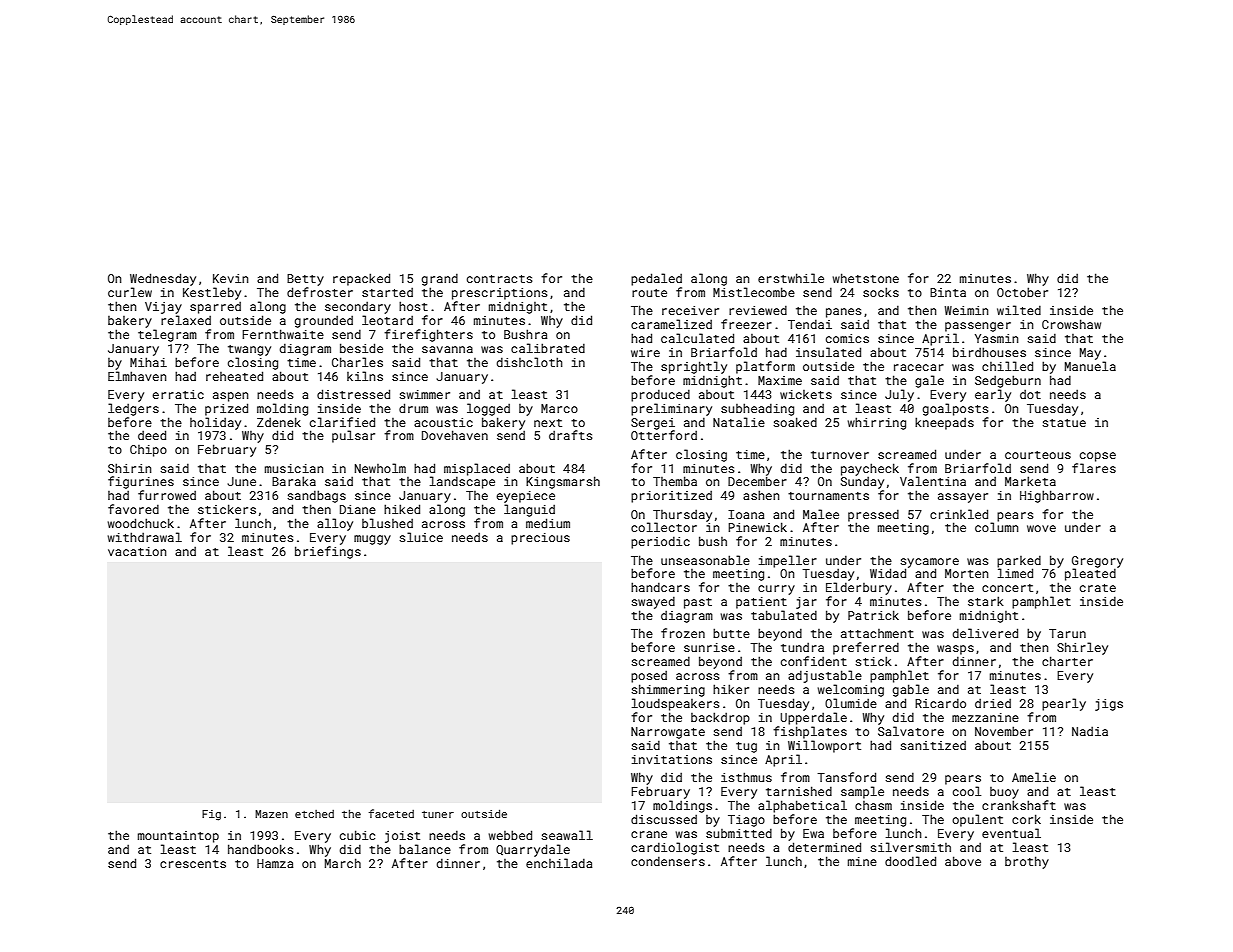  Describe the element at coordinates (328, 552) in the screenshot. I see `briefings` at that location.
